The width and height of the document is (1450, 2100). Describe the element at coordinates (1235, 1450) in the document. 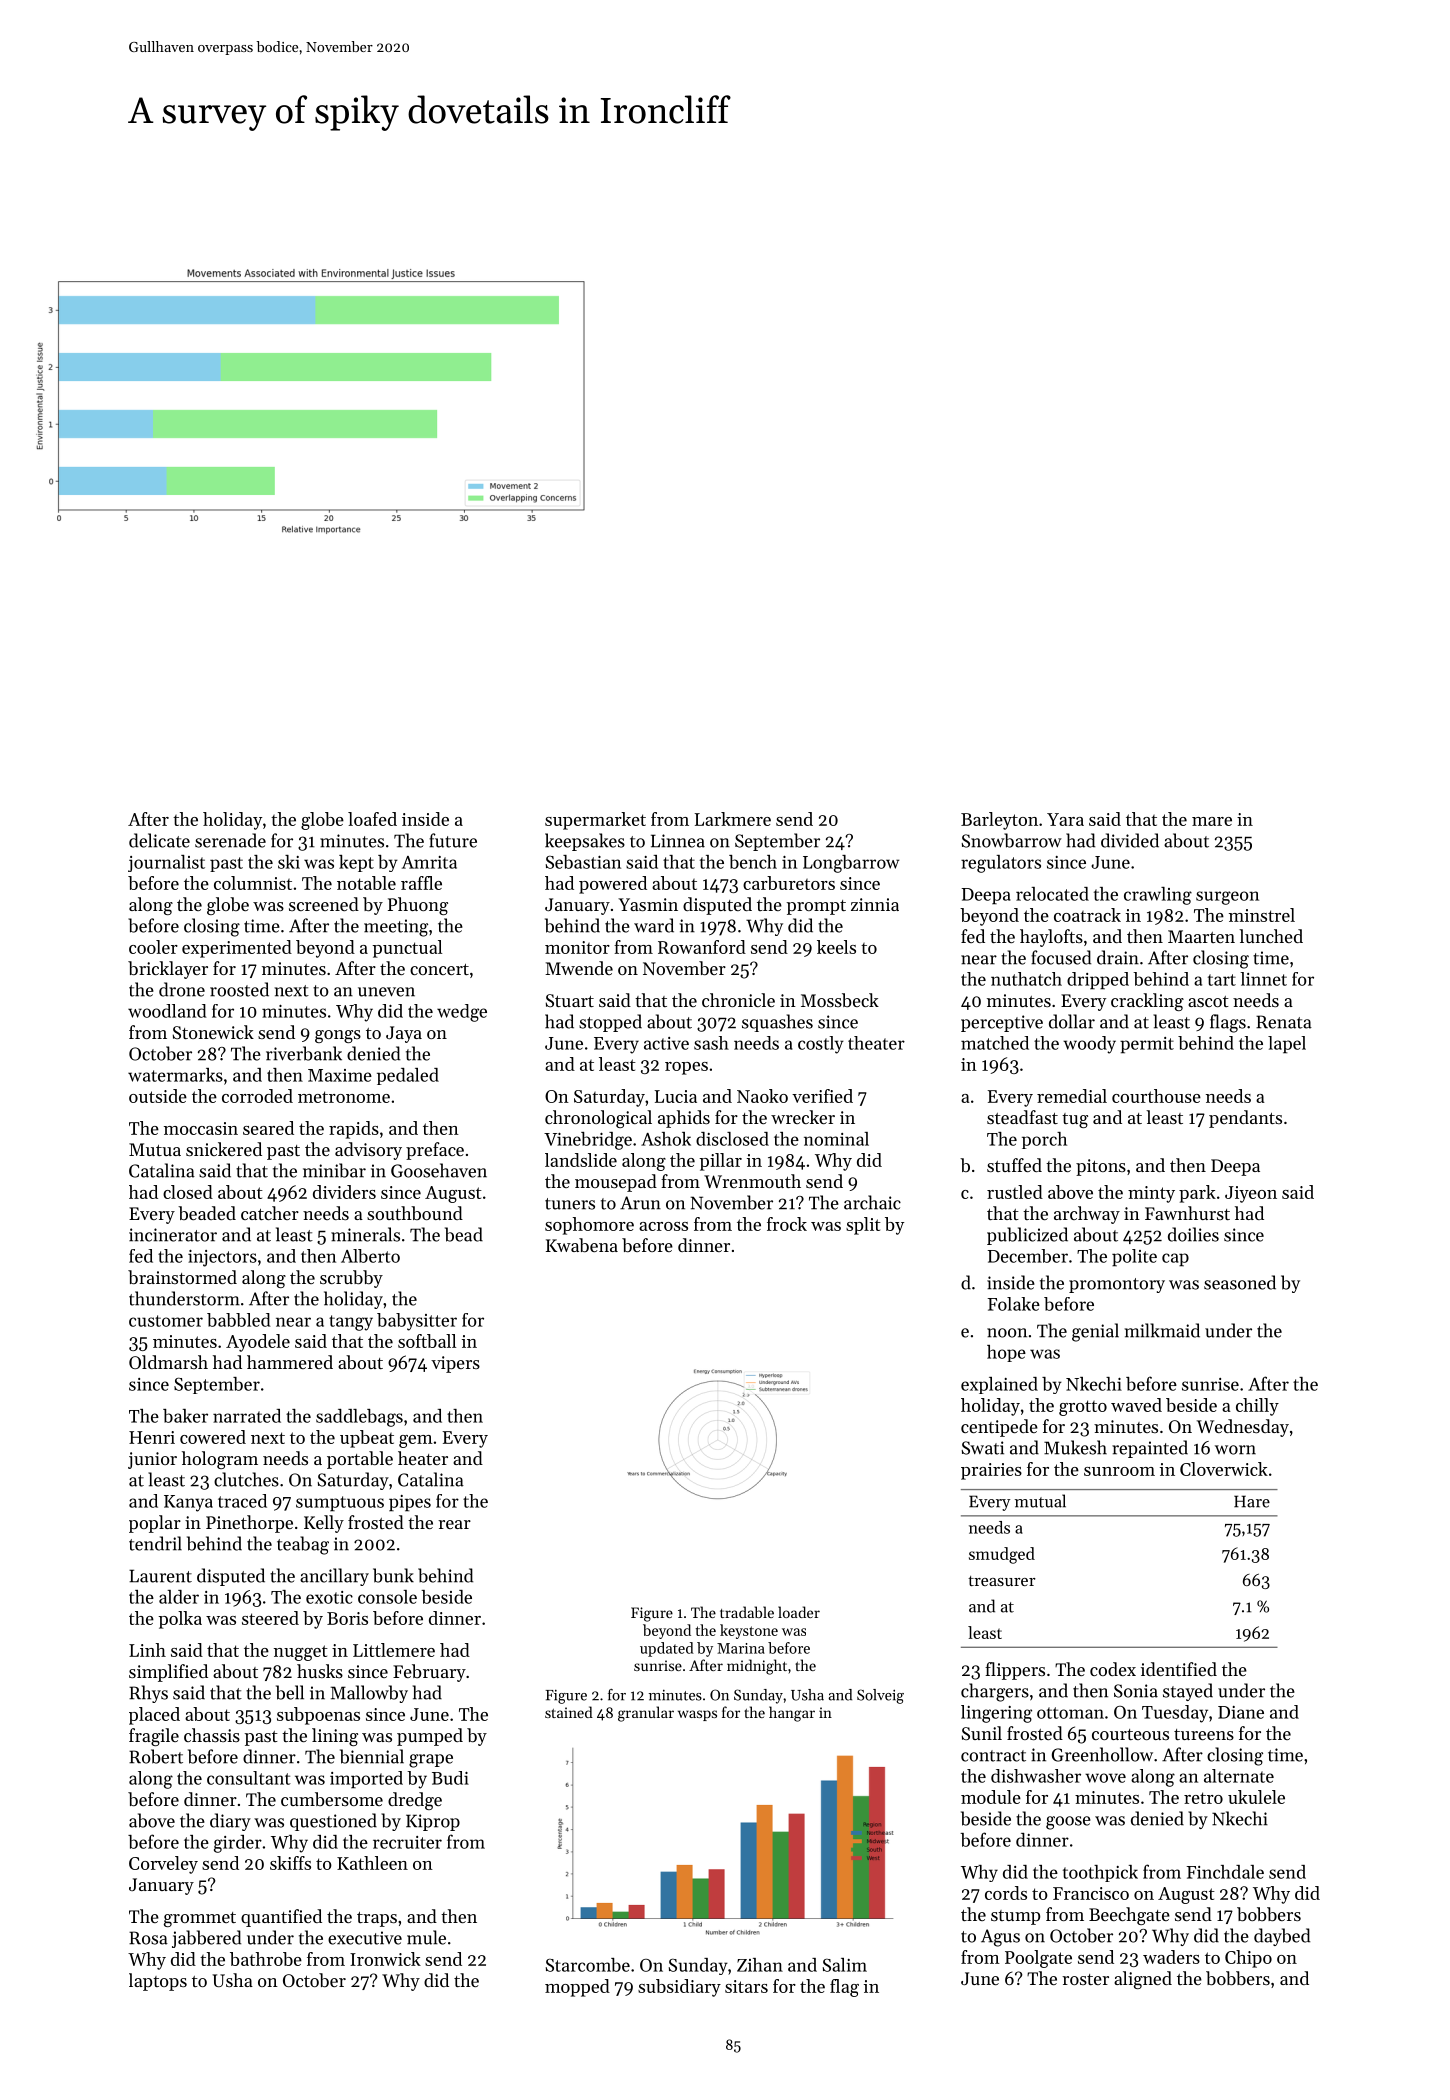

I see `worn` at that location.
